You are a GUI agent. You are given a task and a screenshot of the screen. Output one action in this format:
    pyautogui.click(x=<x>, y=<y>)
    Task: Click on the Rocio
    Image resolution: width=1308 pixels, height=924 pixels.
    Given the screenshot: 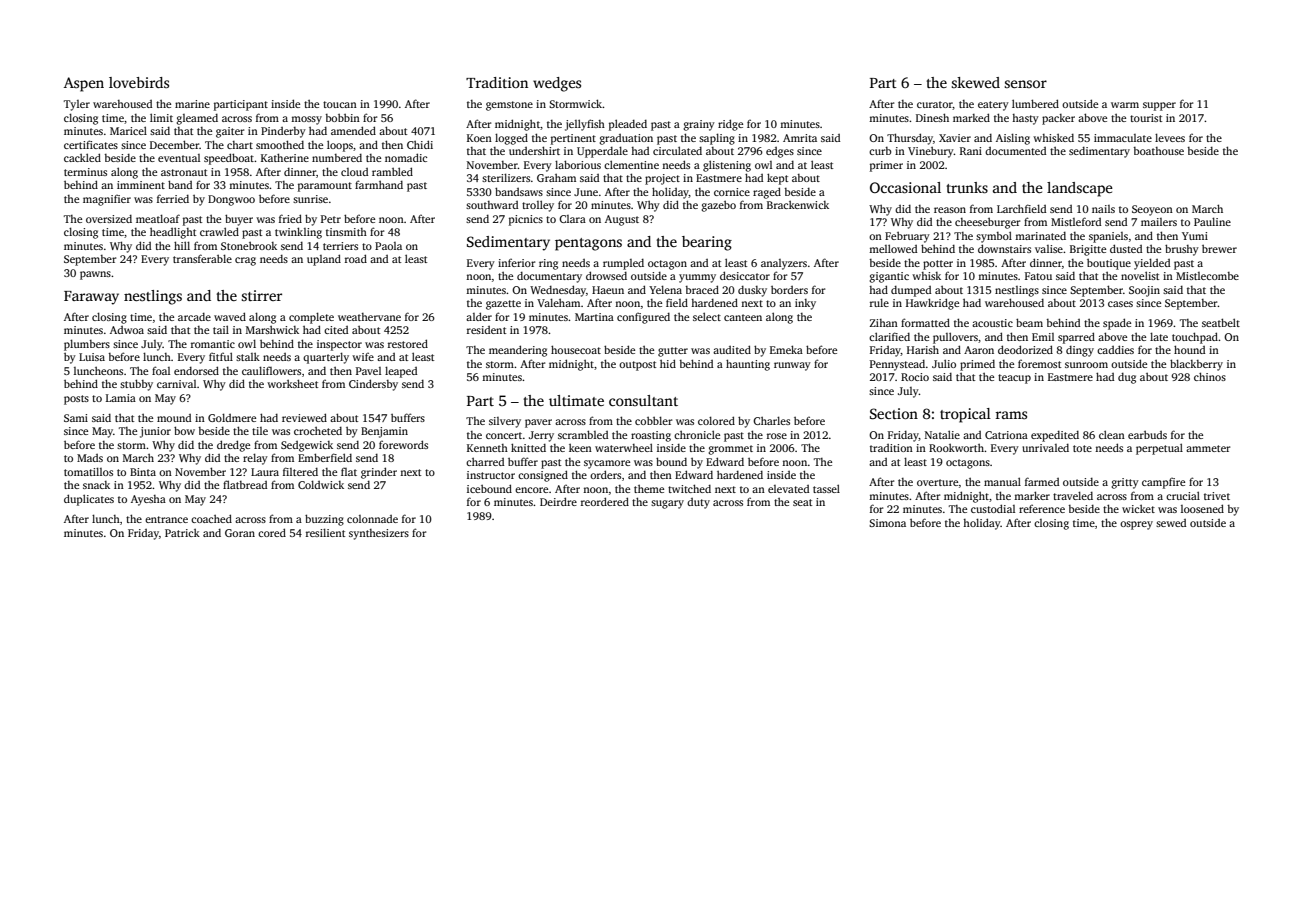 What is the action you would take?
    pyautogui.click(x=915, y=377)
